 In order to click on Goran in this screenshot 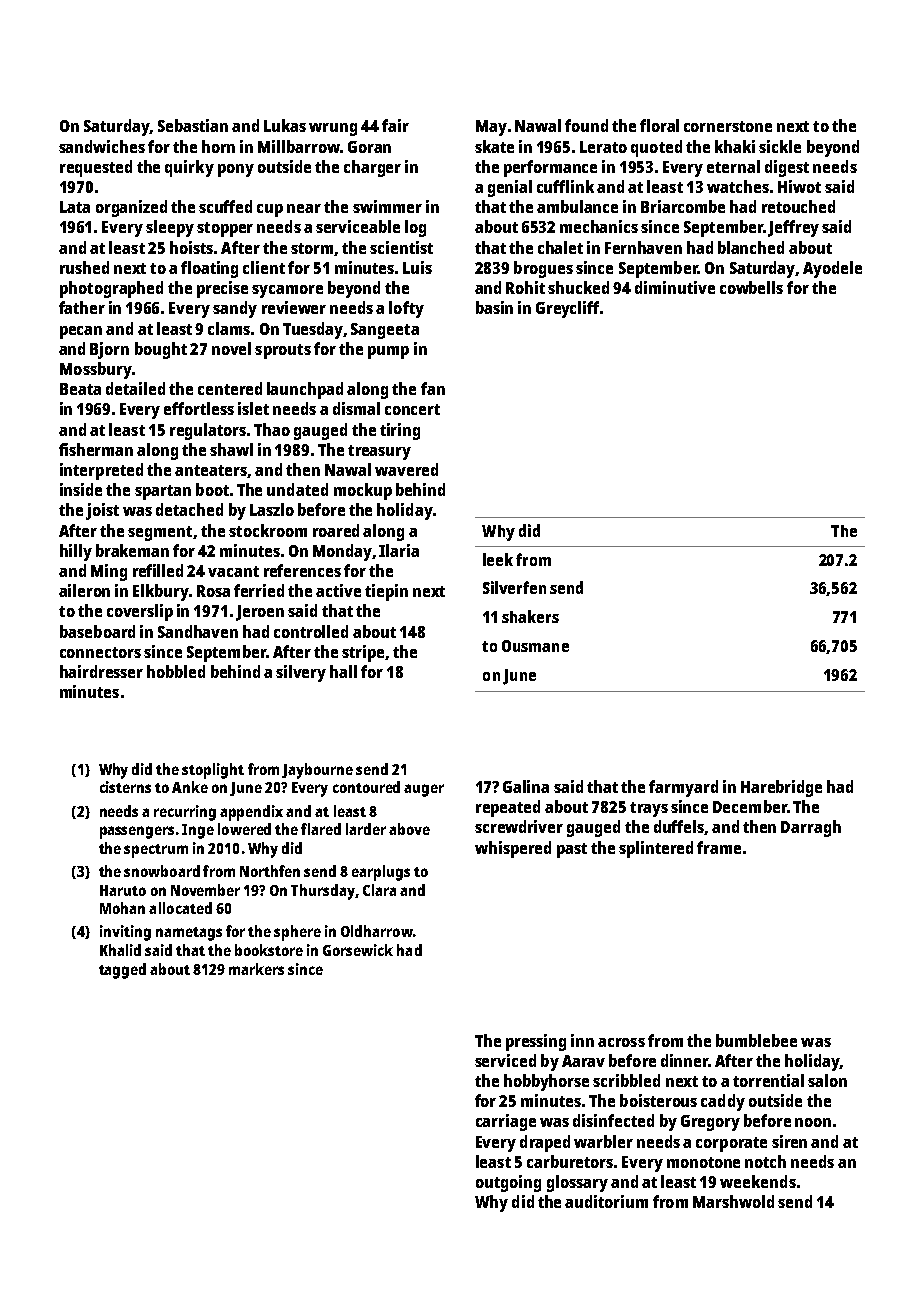, I will do `click(369, 147)`.
